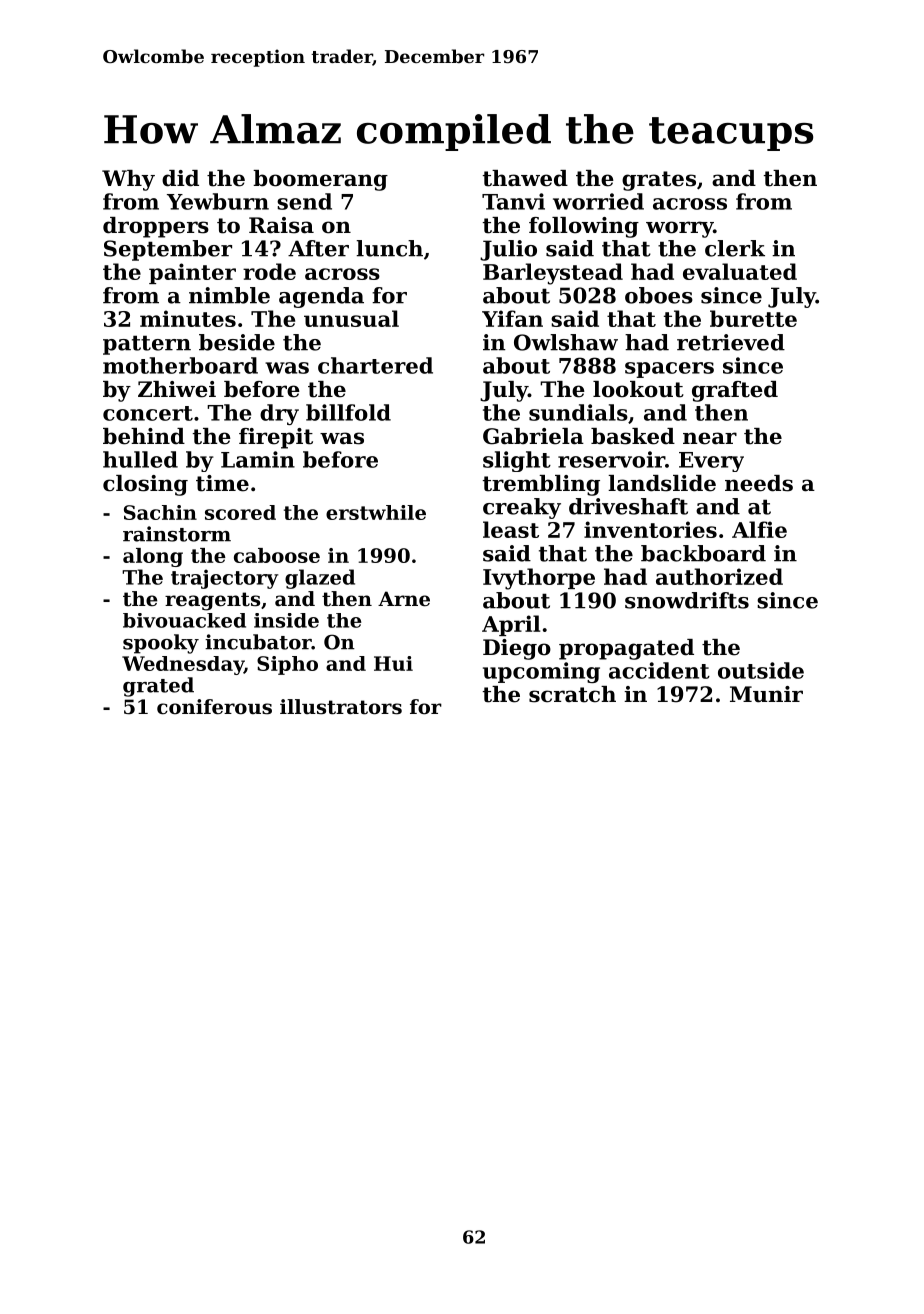 The image size is (924, 1314). I want to click on boomerang, so click(320, 180).
